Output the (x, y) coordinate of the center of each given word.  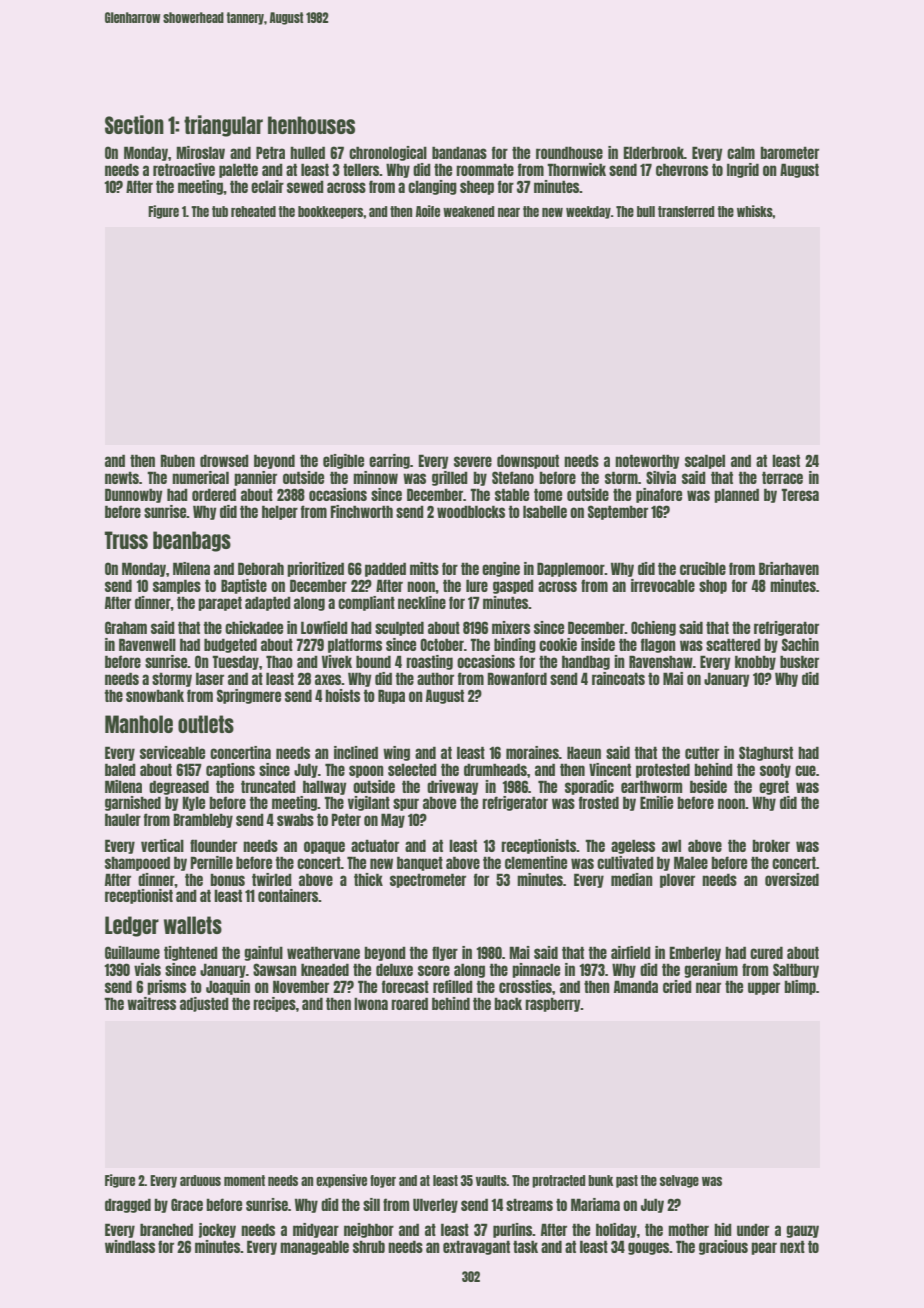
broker (771, 845)
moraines (532, 752)
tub (220, 211)
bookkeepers (330, 212)
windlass (130, 1246)
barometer (789, 152)
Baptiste (244, 586)
